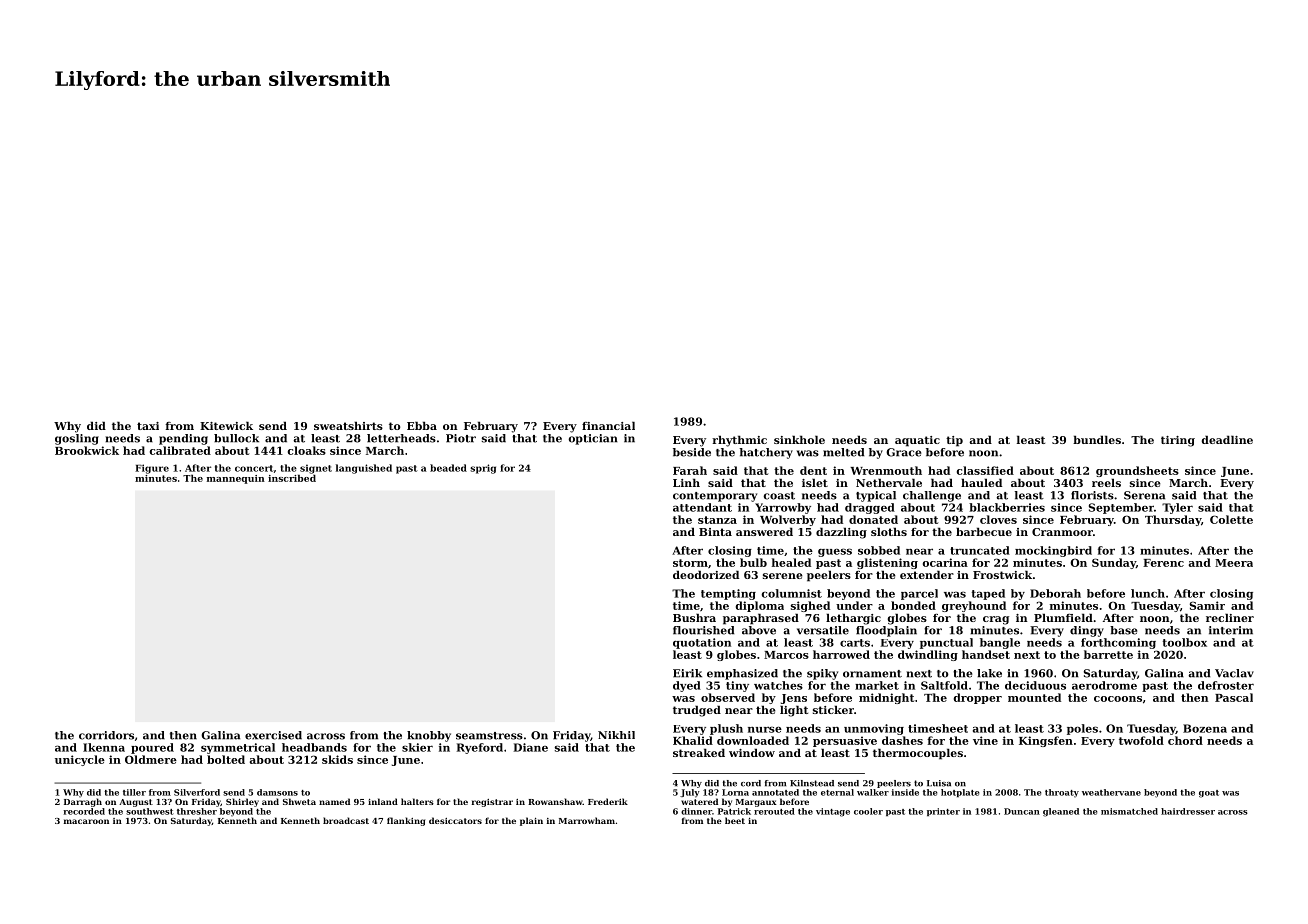 This document has width=1308, height=924. What do you see at coordinates (307, 450) in the document?
I see `cloaks` at bounding box center [307, 450].
